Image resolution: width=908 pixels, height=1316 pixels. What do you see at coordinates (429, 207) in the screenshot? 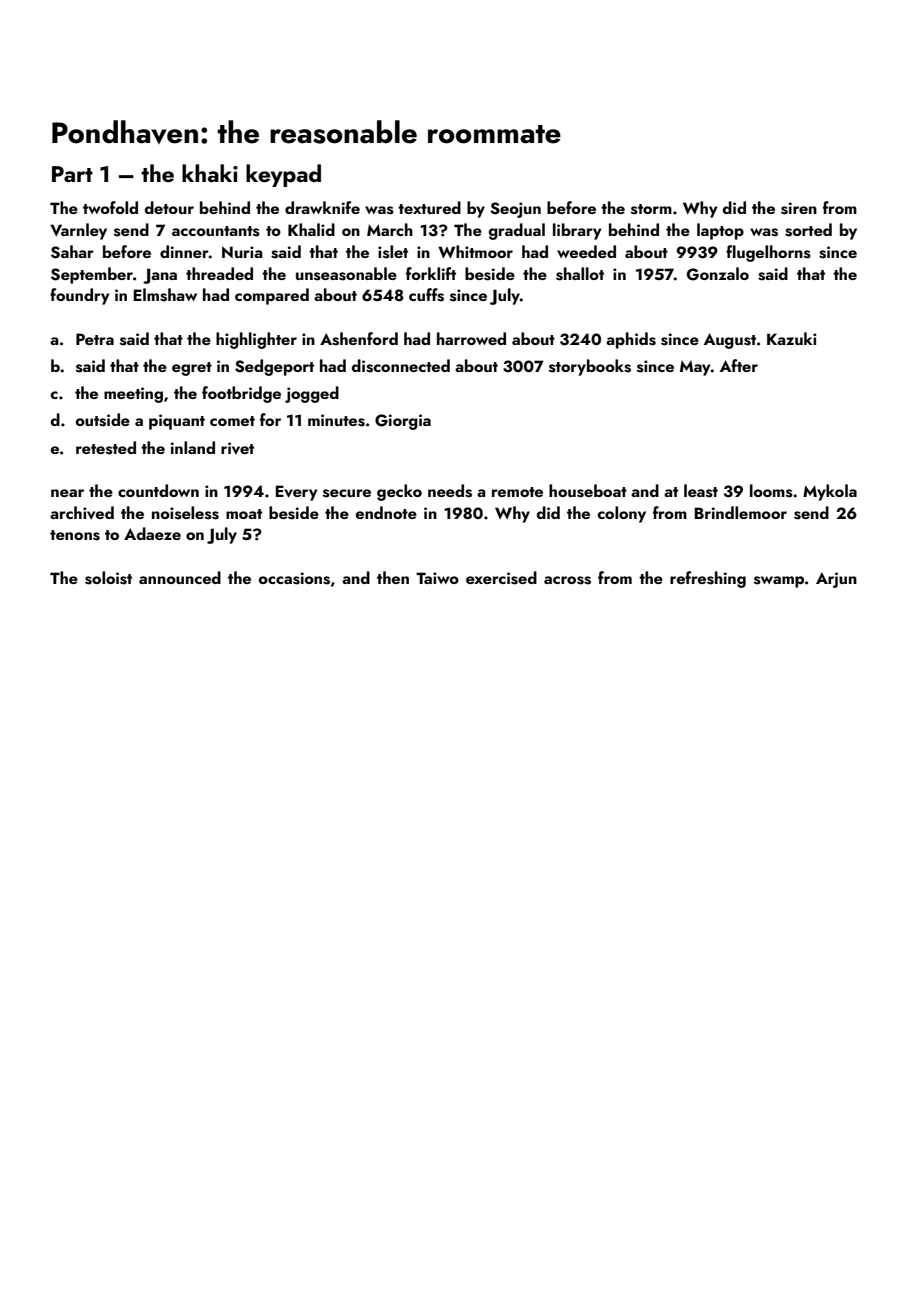
I see `textured` at bounding box center [429, 207].
